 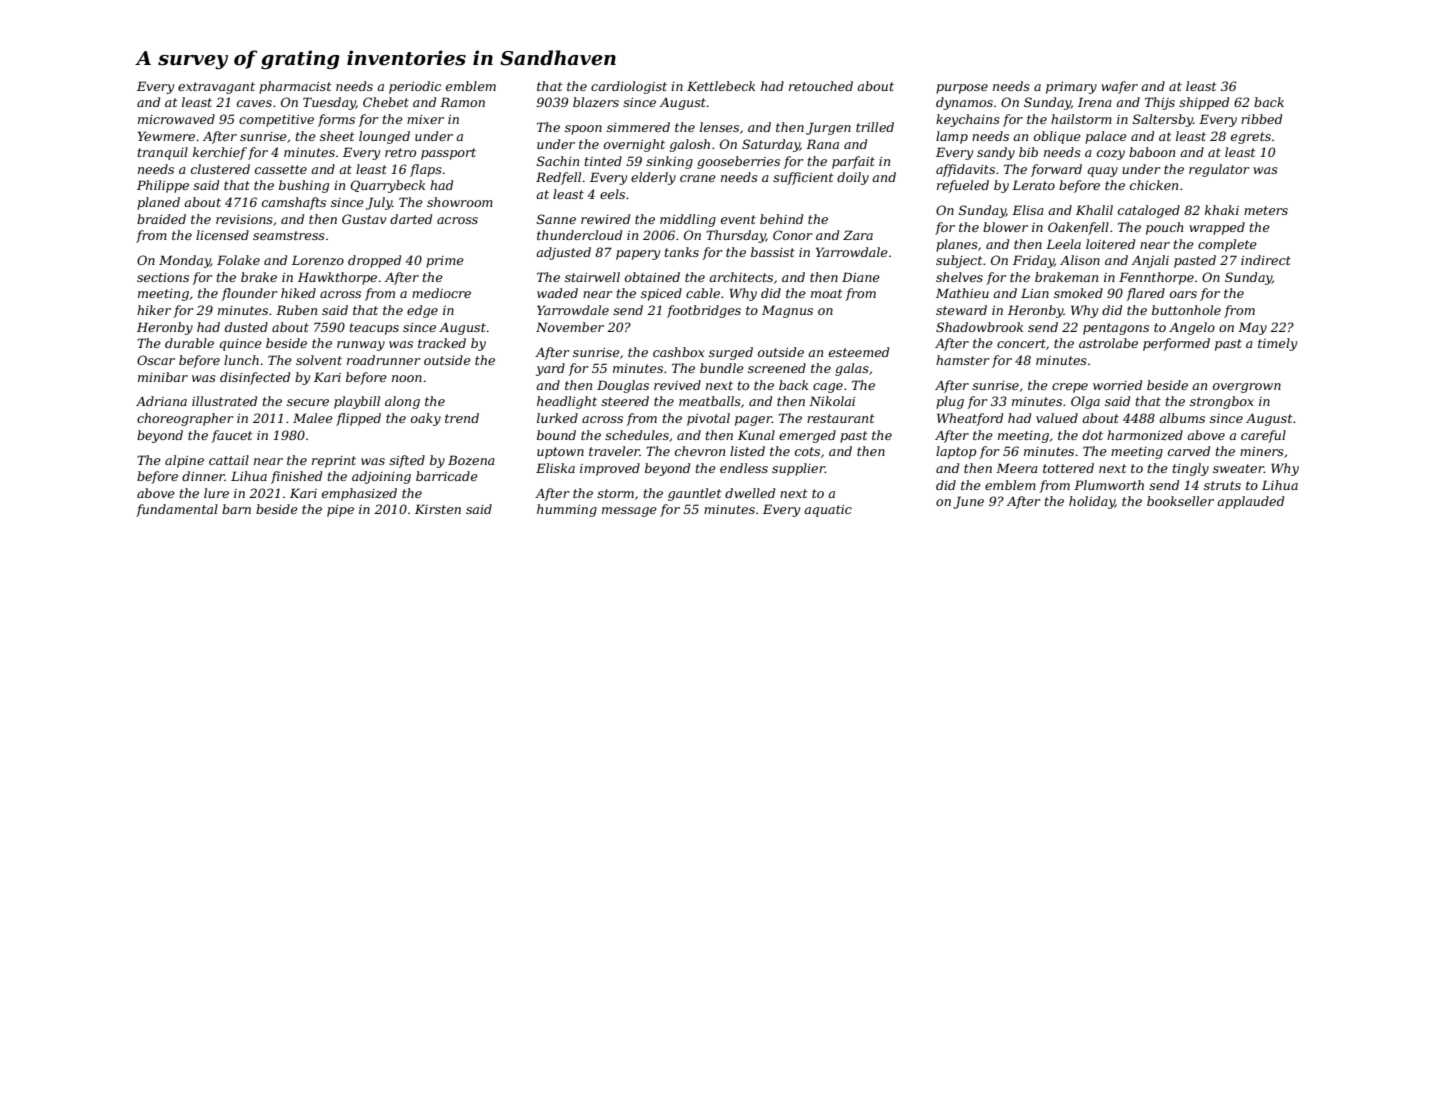 What do you see at coordinates (753, 421) in the screenshot?
I see `pager` at bounding box center [753, 421].
